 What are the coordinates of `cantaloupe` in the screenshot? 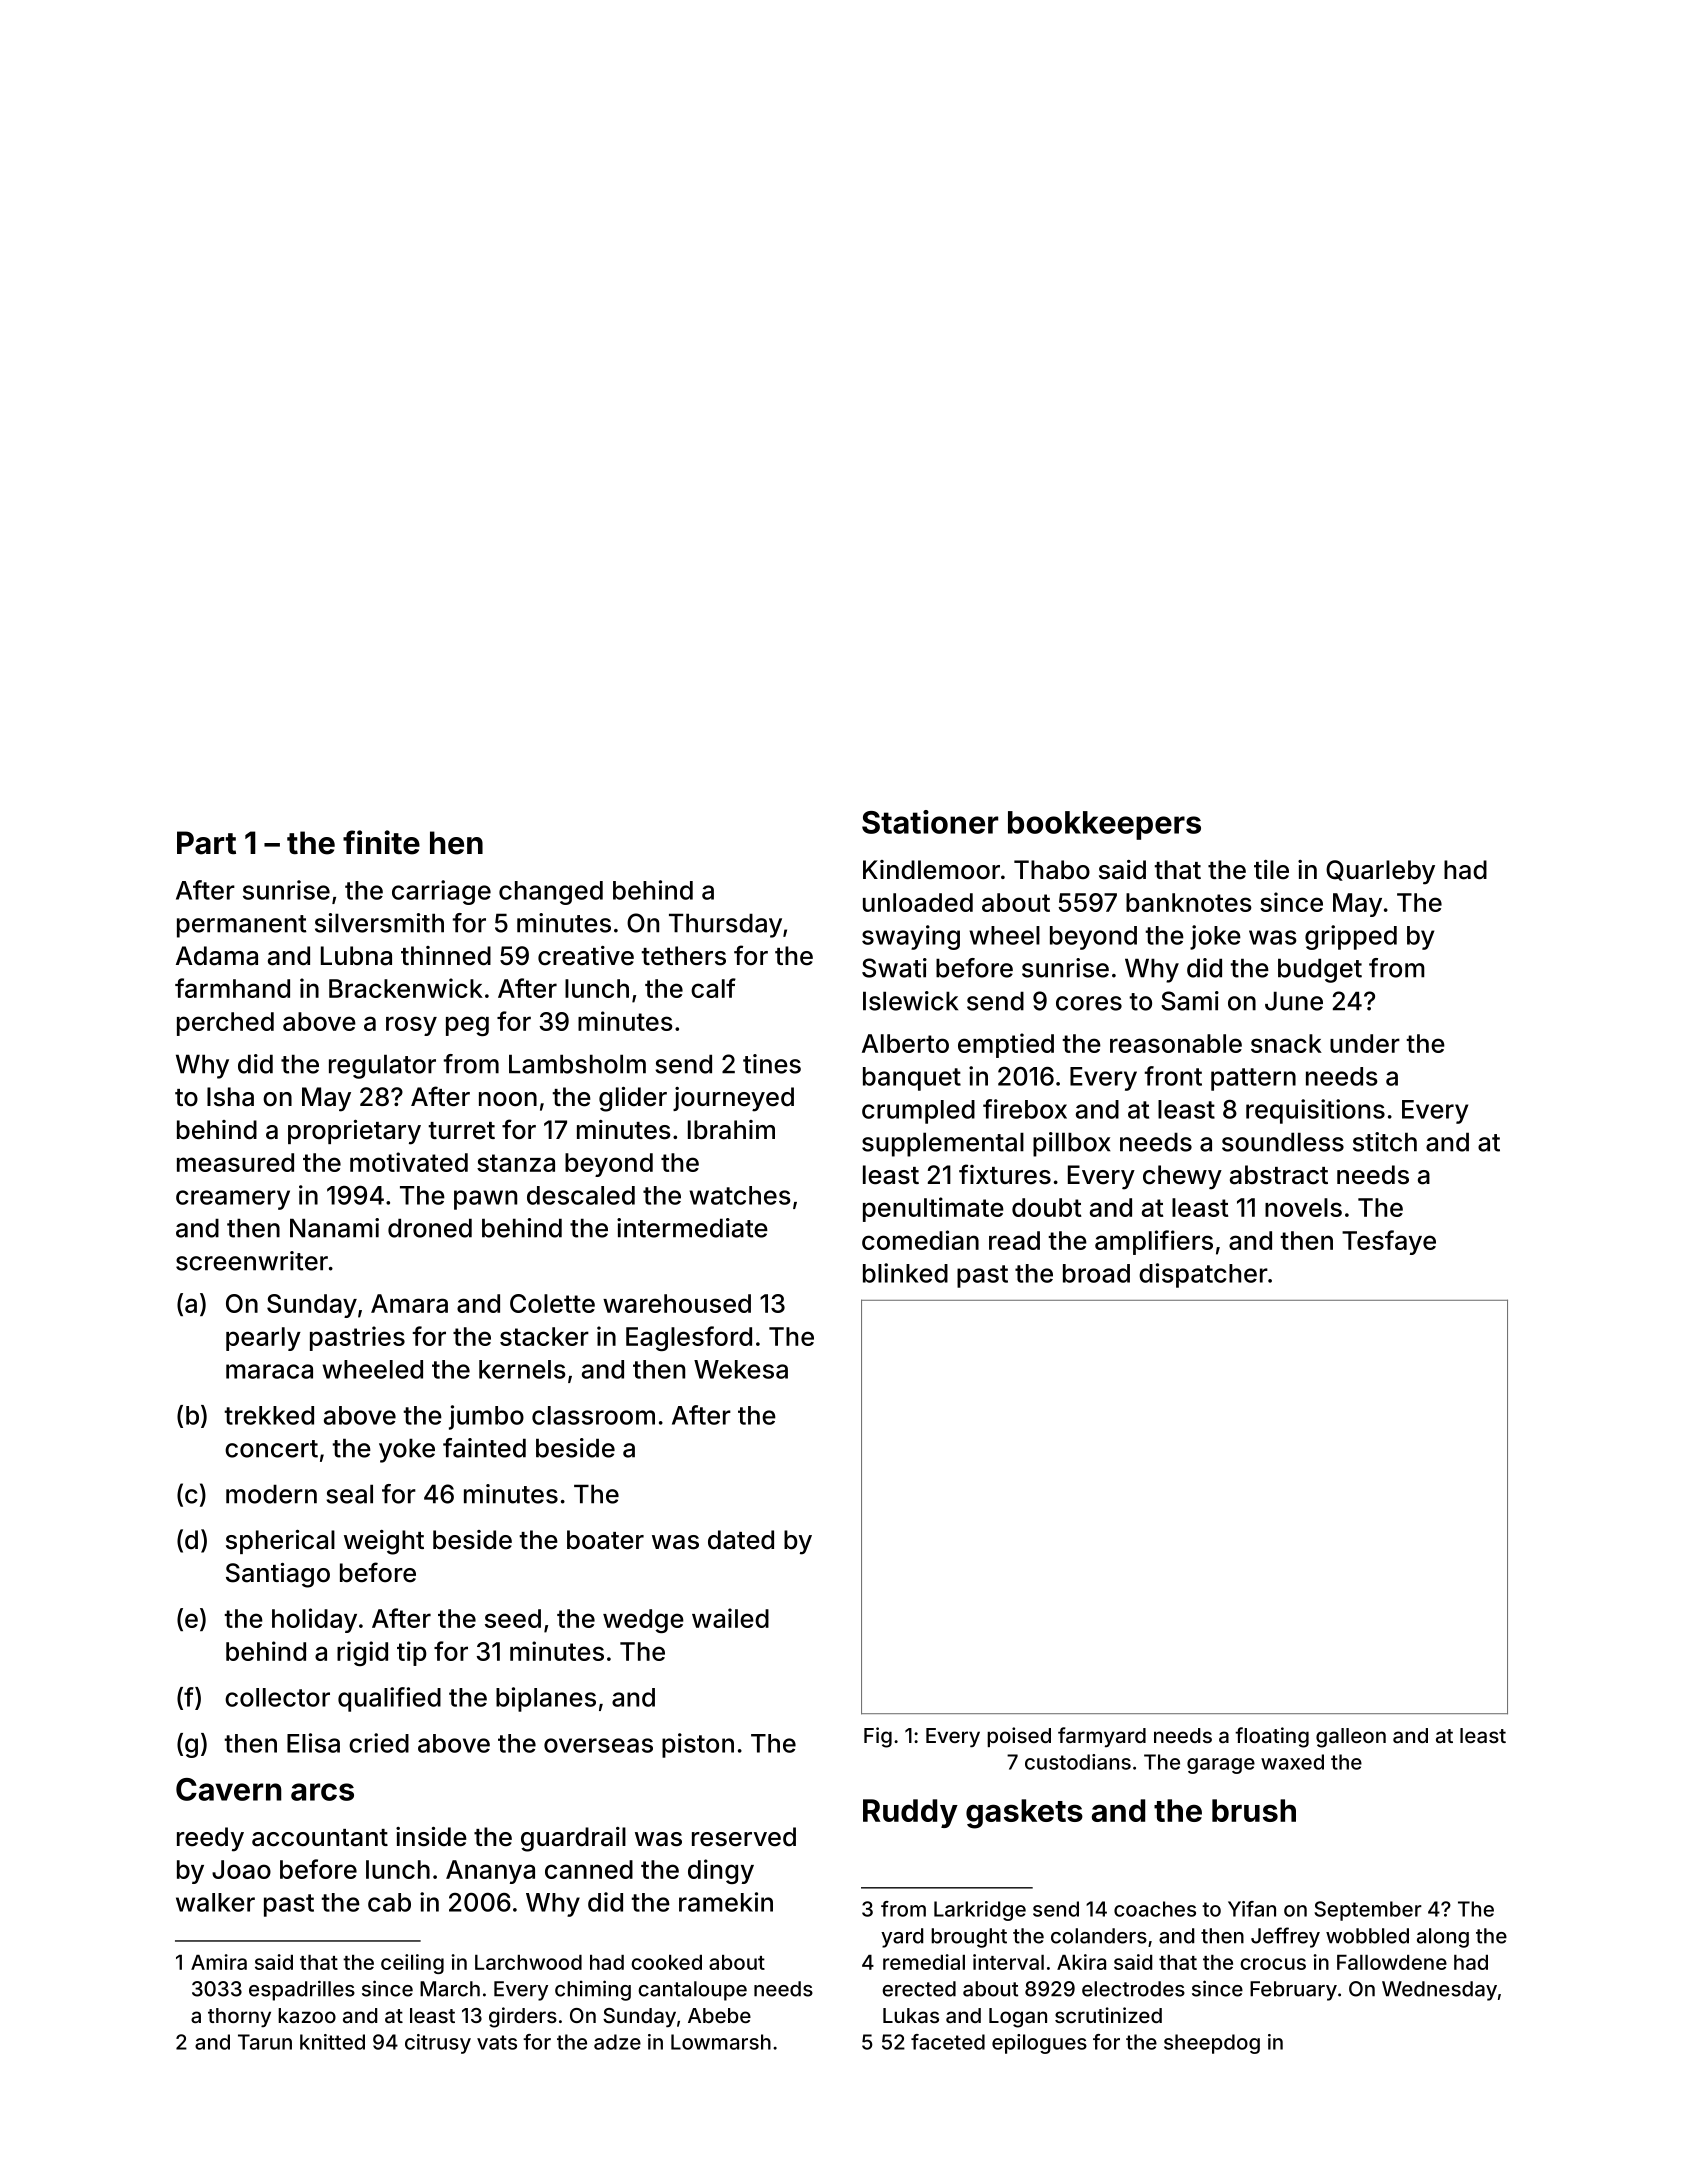 It's located at (692, 1991).
